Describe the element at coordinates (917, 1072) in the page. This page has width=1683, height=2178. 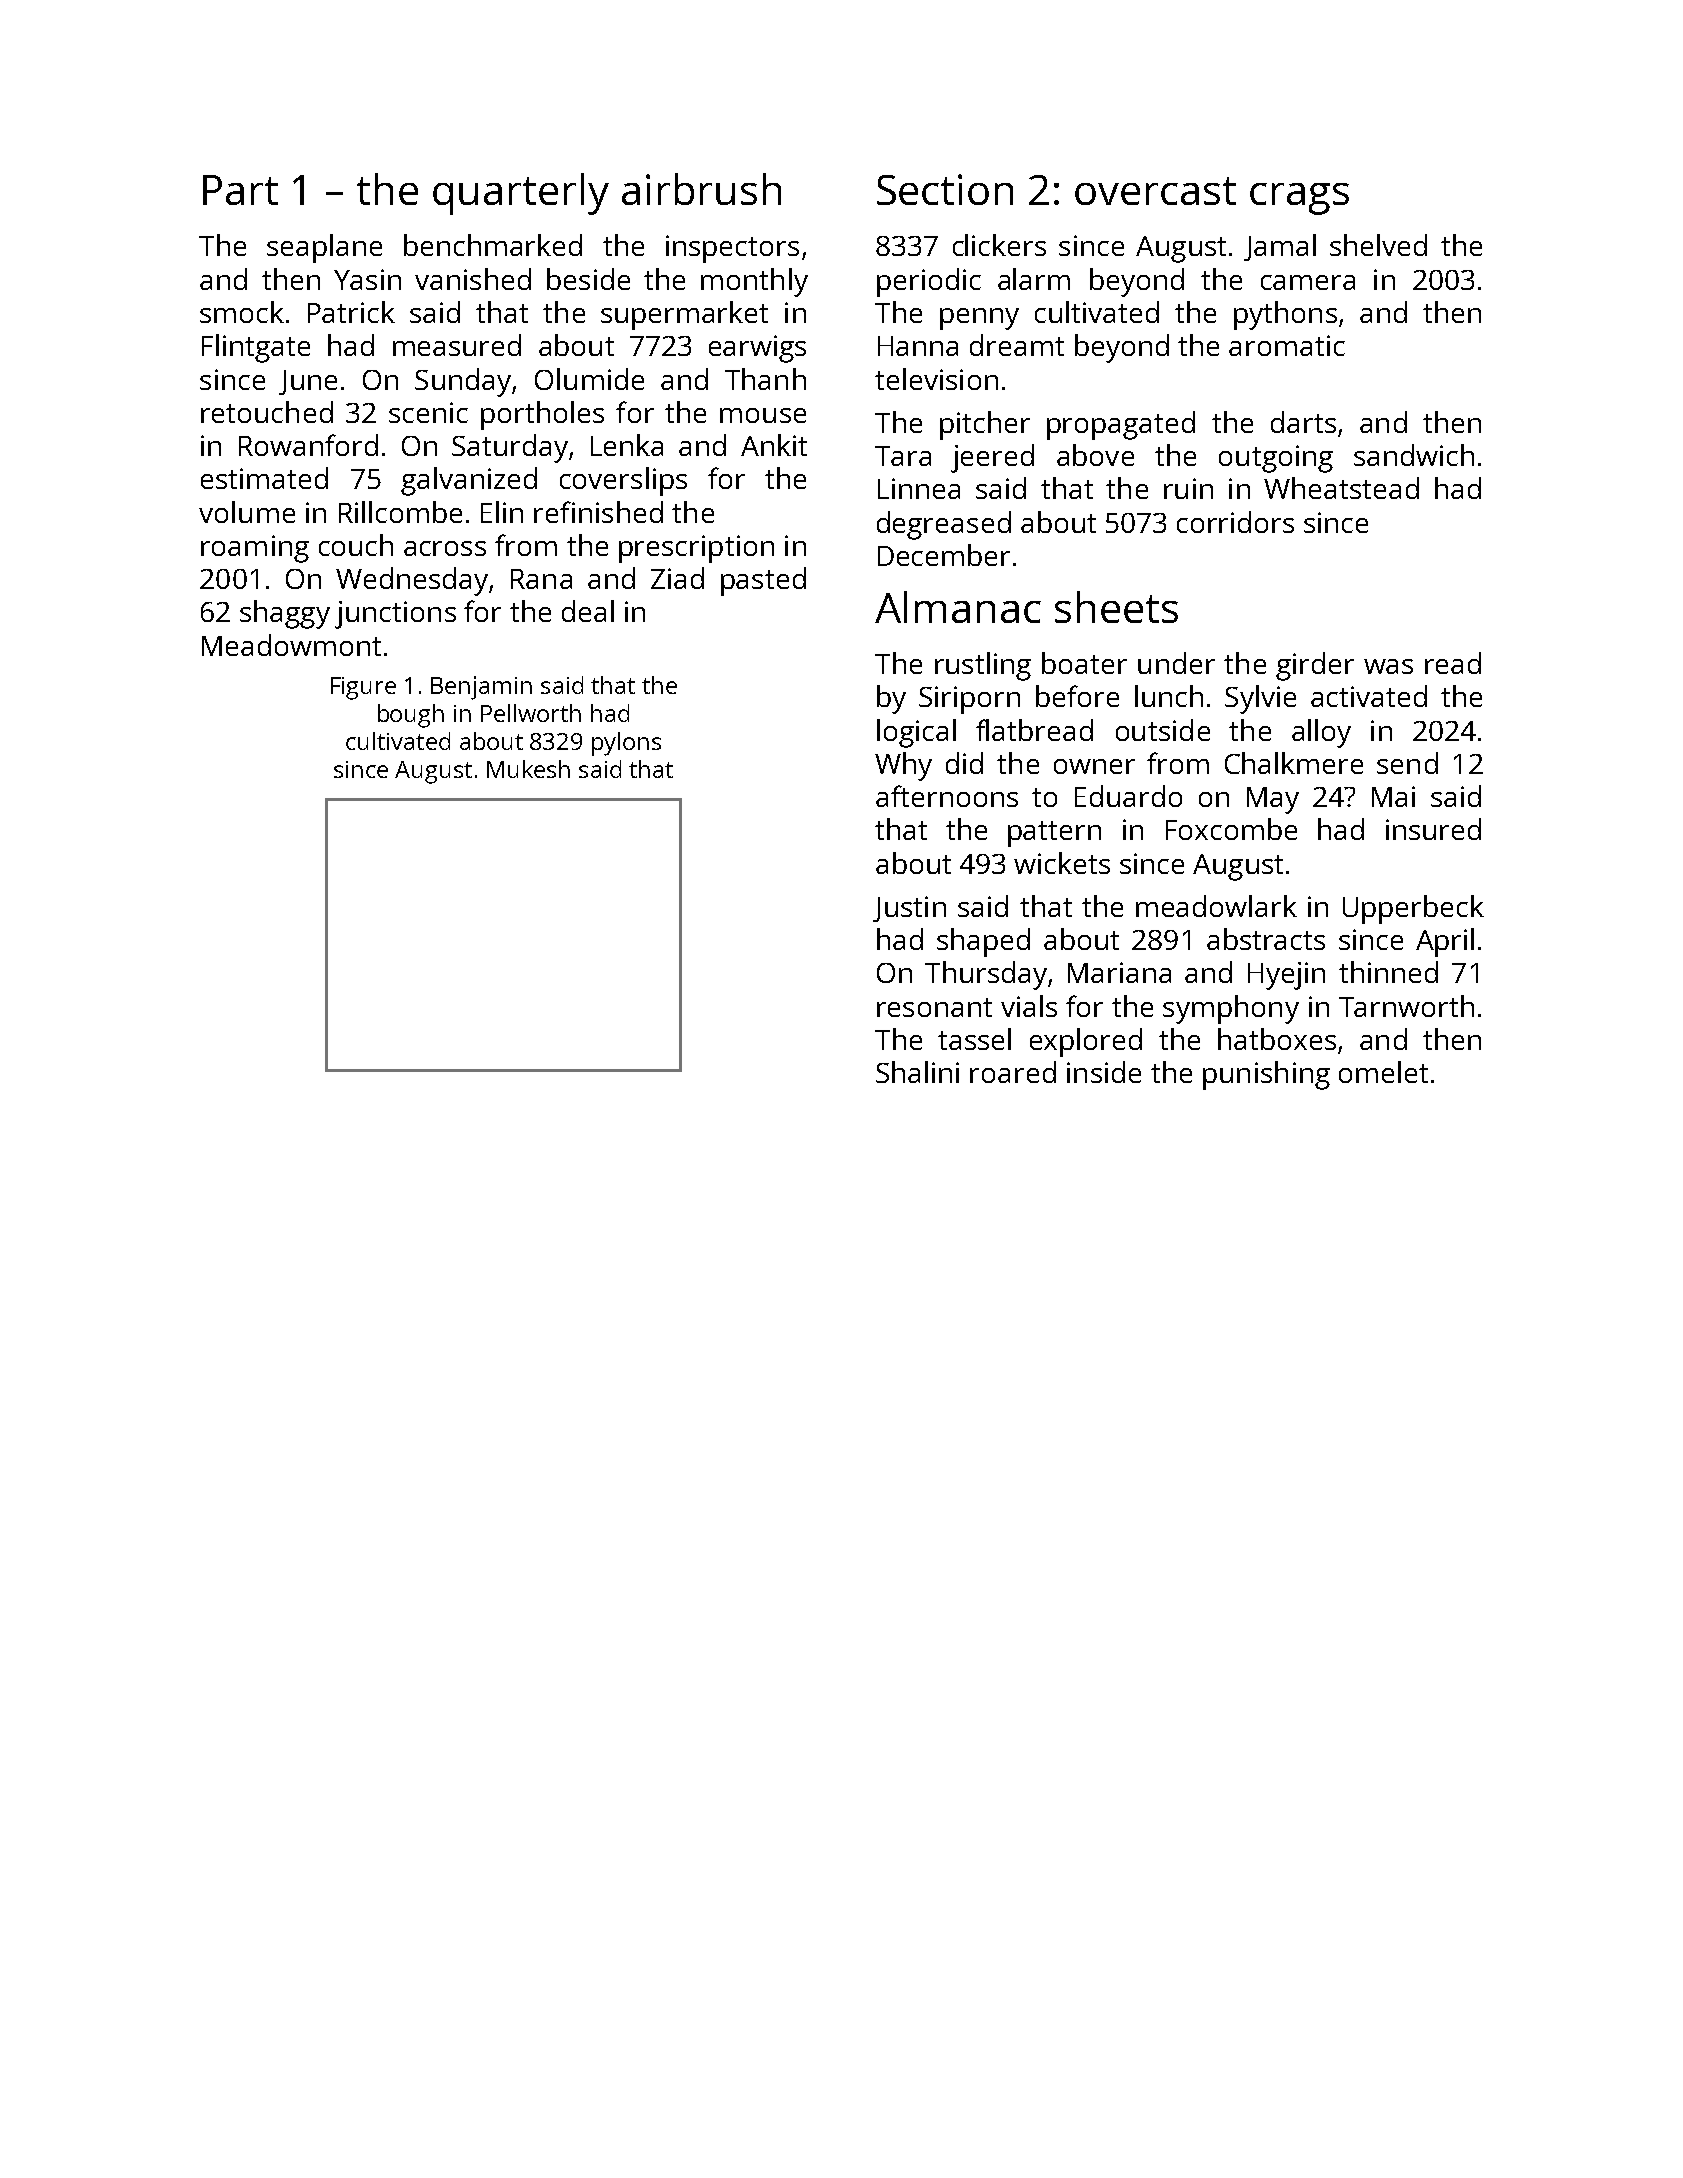
I see `Shalini` at that location.
